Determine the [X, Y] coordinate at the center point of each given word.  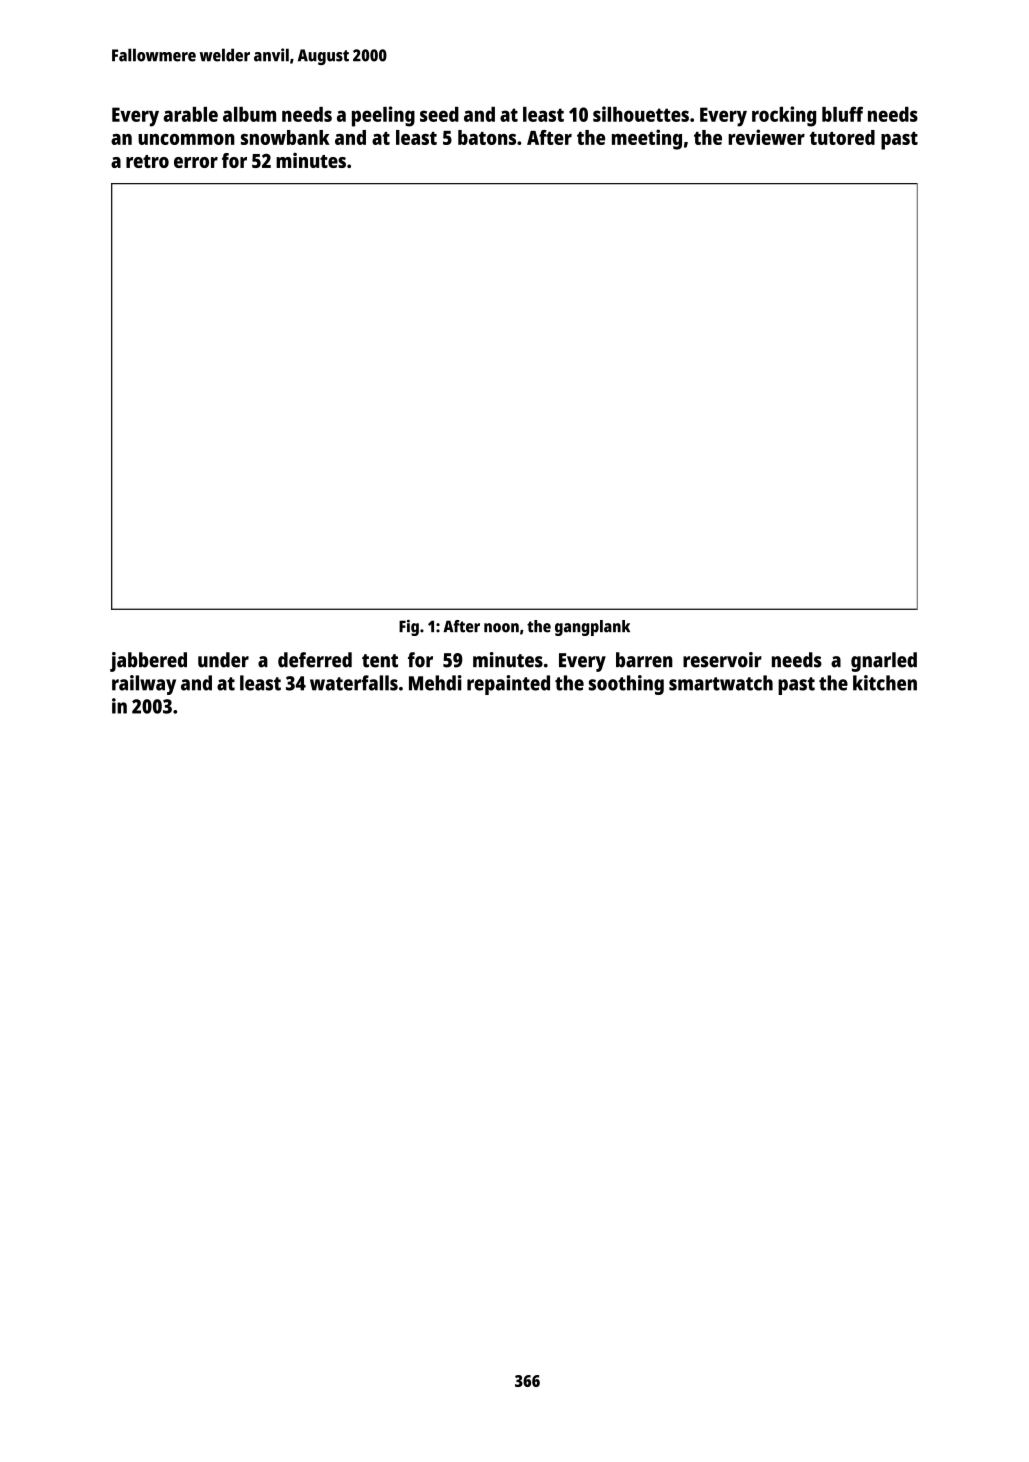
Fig [409, 628]
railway [144, 685]
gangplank [592, 628]
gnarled [884, 662]
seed [439, 114]
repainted [508, 685]
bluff [842, 114]
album [249, 114]
